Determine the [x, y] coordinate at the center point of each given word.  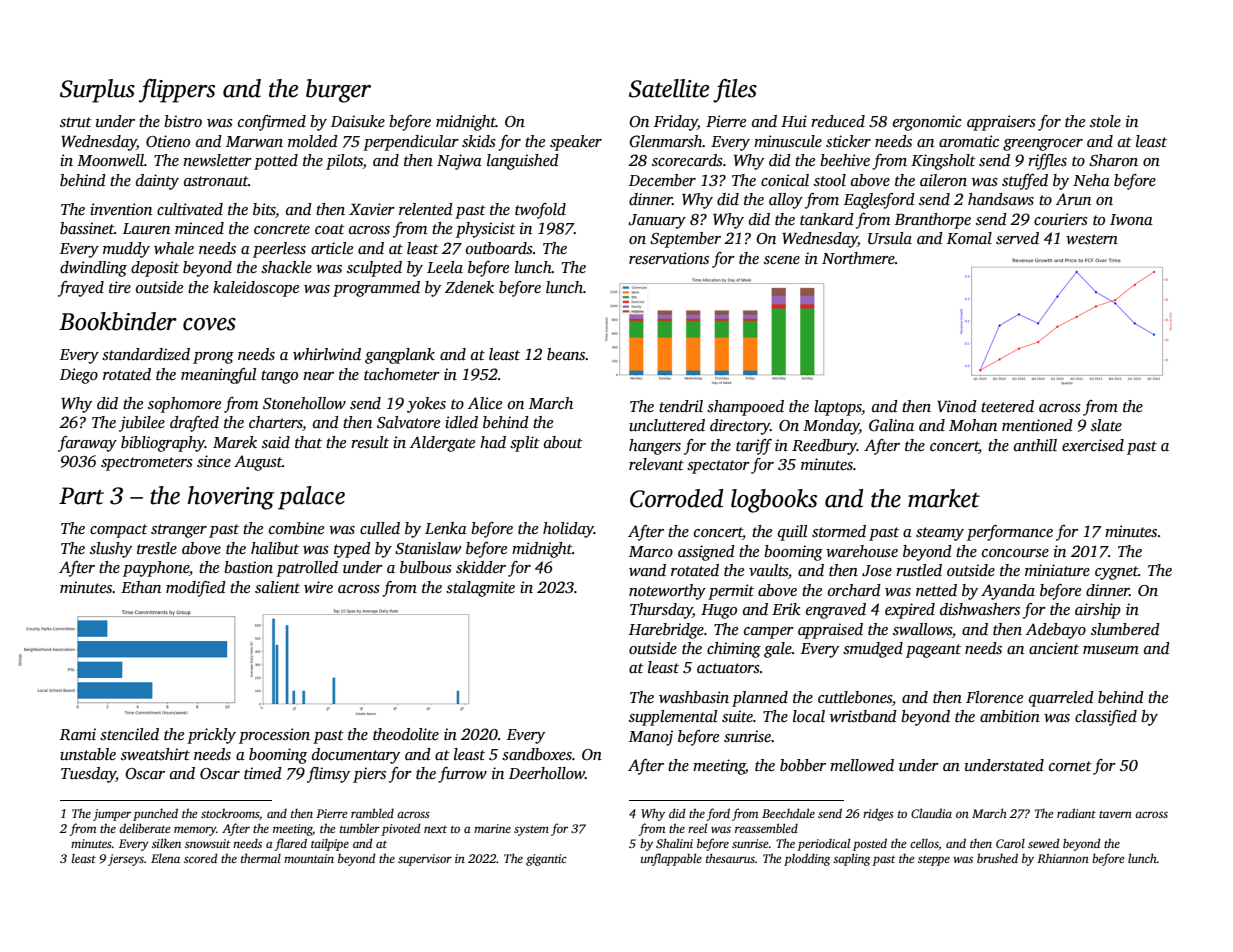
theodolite [406, 734]
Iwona [1131, 219]
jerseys [126, 860]
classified [1106, 718]
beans [566, 354]
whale [174, 248]
